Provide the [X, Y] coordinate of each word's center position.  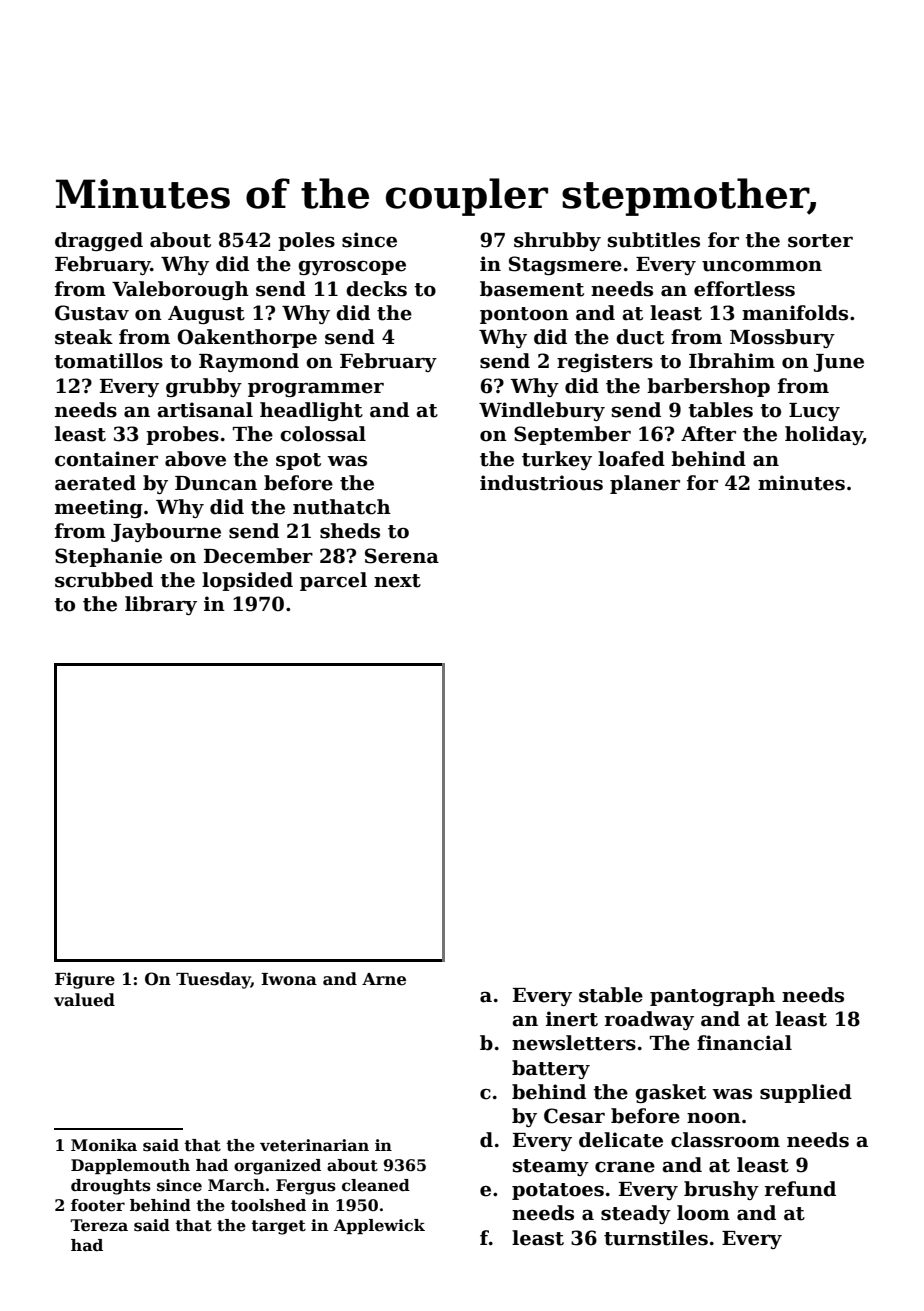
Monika [104, 1145]
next [397, 581]
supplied [806, 1093]
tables [720, 410]
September [572, 435]
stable [611, 995]
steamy [551, 1167]
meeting [99, 508]
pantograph [712, 996]
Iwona [289, 979]
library [161, 605]
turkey [557, 460]
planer [645, 484]
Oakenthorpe [247, 338]
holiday [824, 435]
